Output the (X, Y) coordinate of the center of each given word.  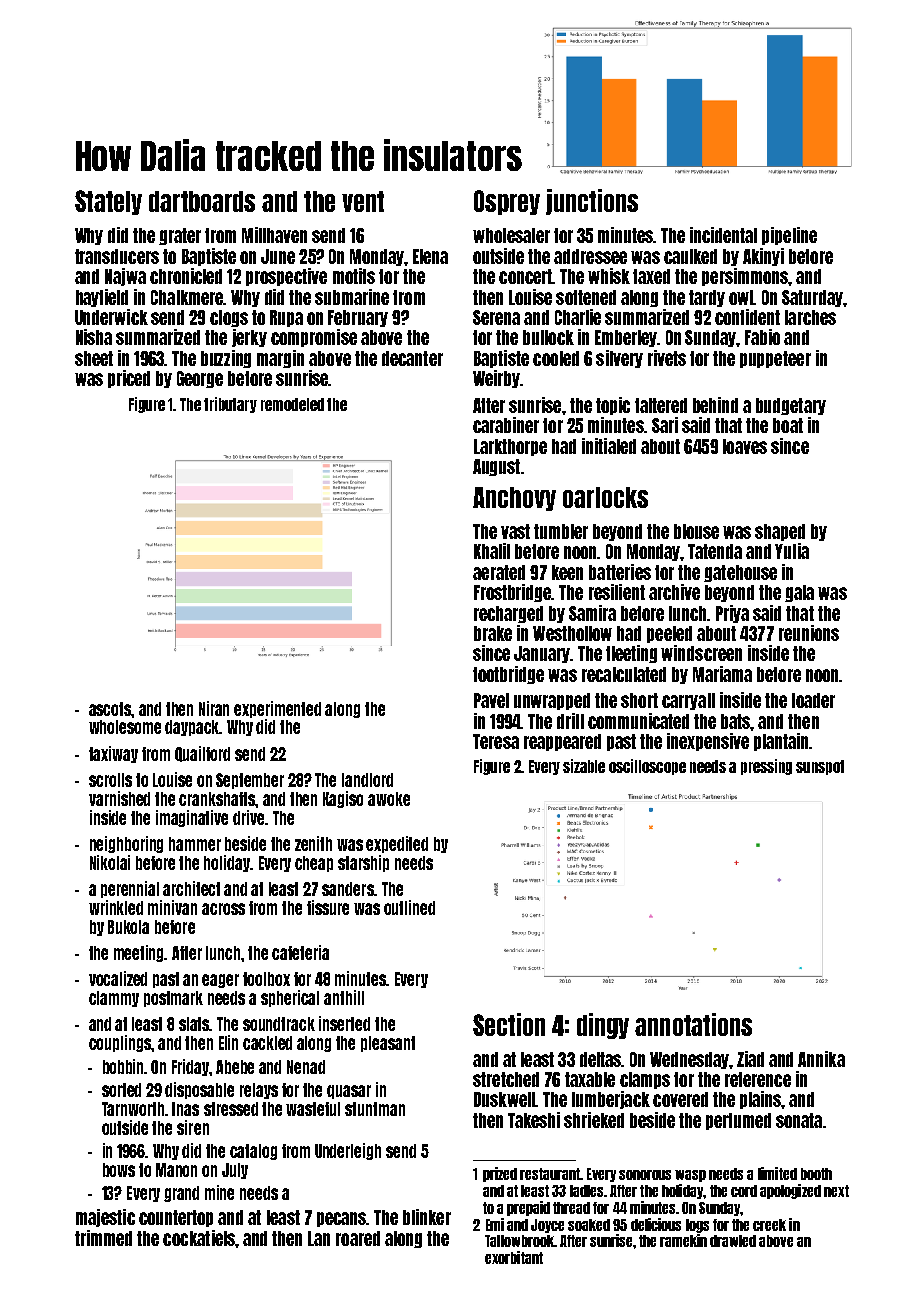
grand (181, 1194)
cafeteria (300, 952)
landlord (367, 780)
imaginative (192, 818)
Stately (108, 202)
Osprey (507, 202)
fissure (328, 907)
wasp (690, 1176)
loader (813, 700)
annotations (693, 1024)
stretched (506, 1079)
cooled (556, 358)
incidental (723, 235)
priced (129, 379)
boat (788, 425)
